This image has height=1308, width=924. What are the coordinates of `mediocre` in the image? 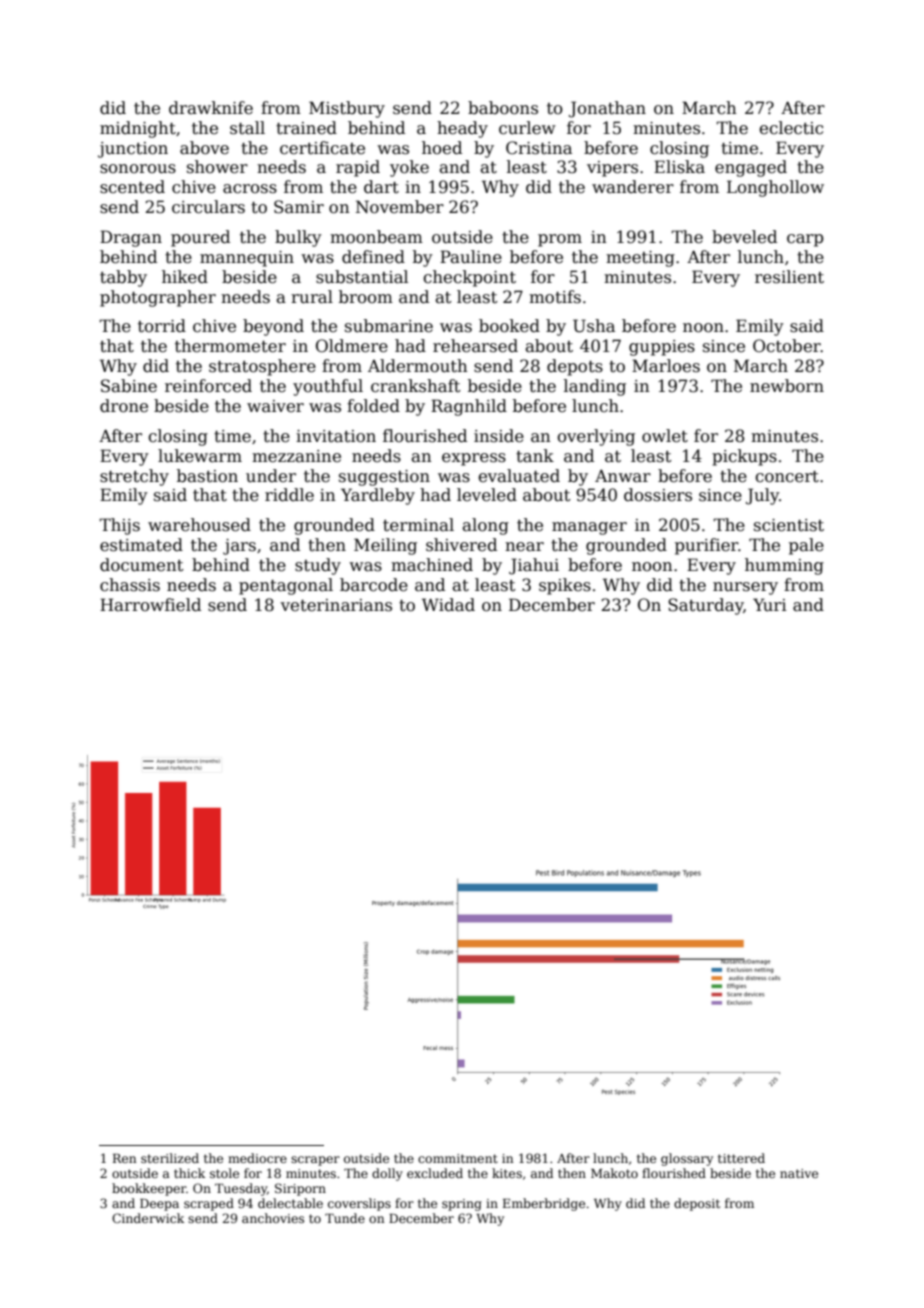 It's located at (257, 1158).
